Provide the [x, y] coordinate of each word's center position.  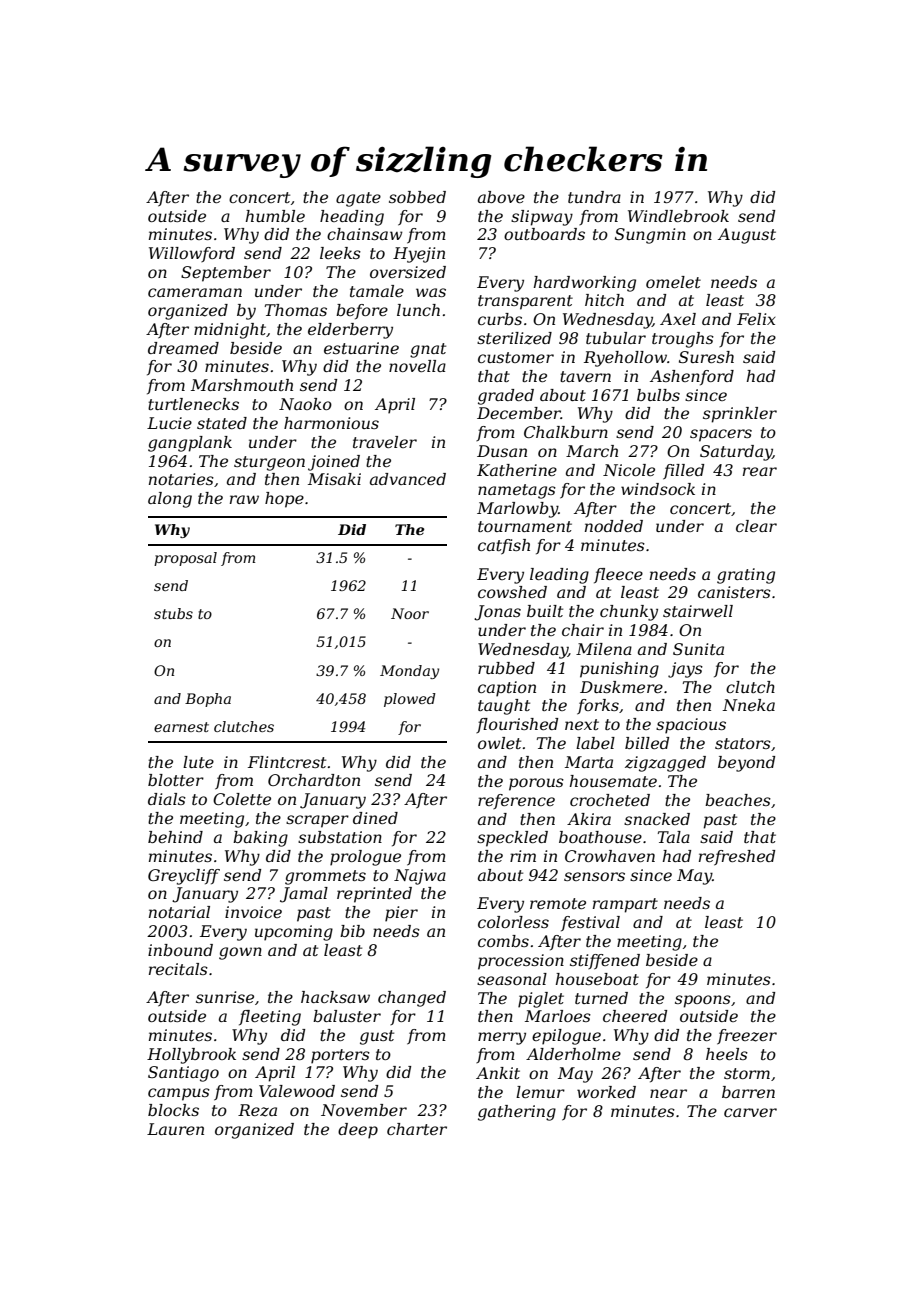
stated [222, 423]
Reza [257, 1110]
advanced [408, 479]
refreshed [737, 858]
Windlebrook [678, 216]
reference [516, 801]
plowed [410, 700]
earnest [181, 727]
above [501, 197]
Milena [604, 649]
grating [746, 576]
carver [750, 1112]
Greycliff [184, 877]
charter [417, 1129]
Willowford [192, 254]
